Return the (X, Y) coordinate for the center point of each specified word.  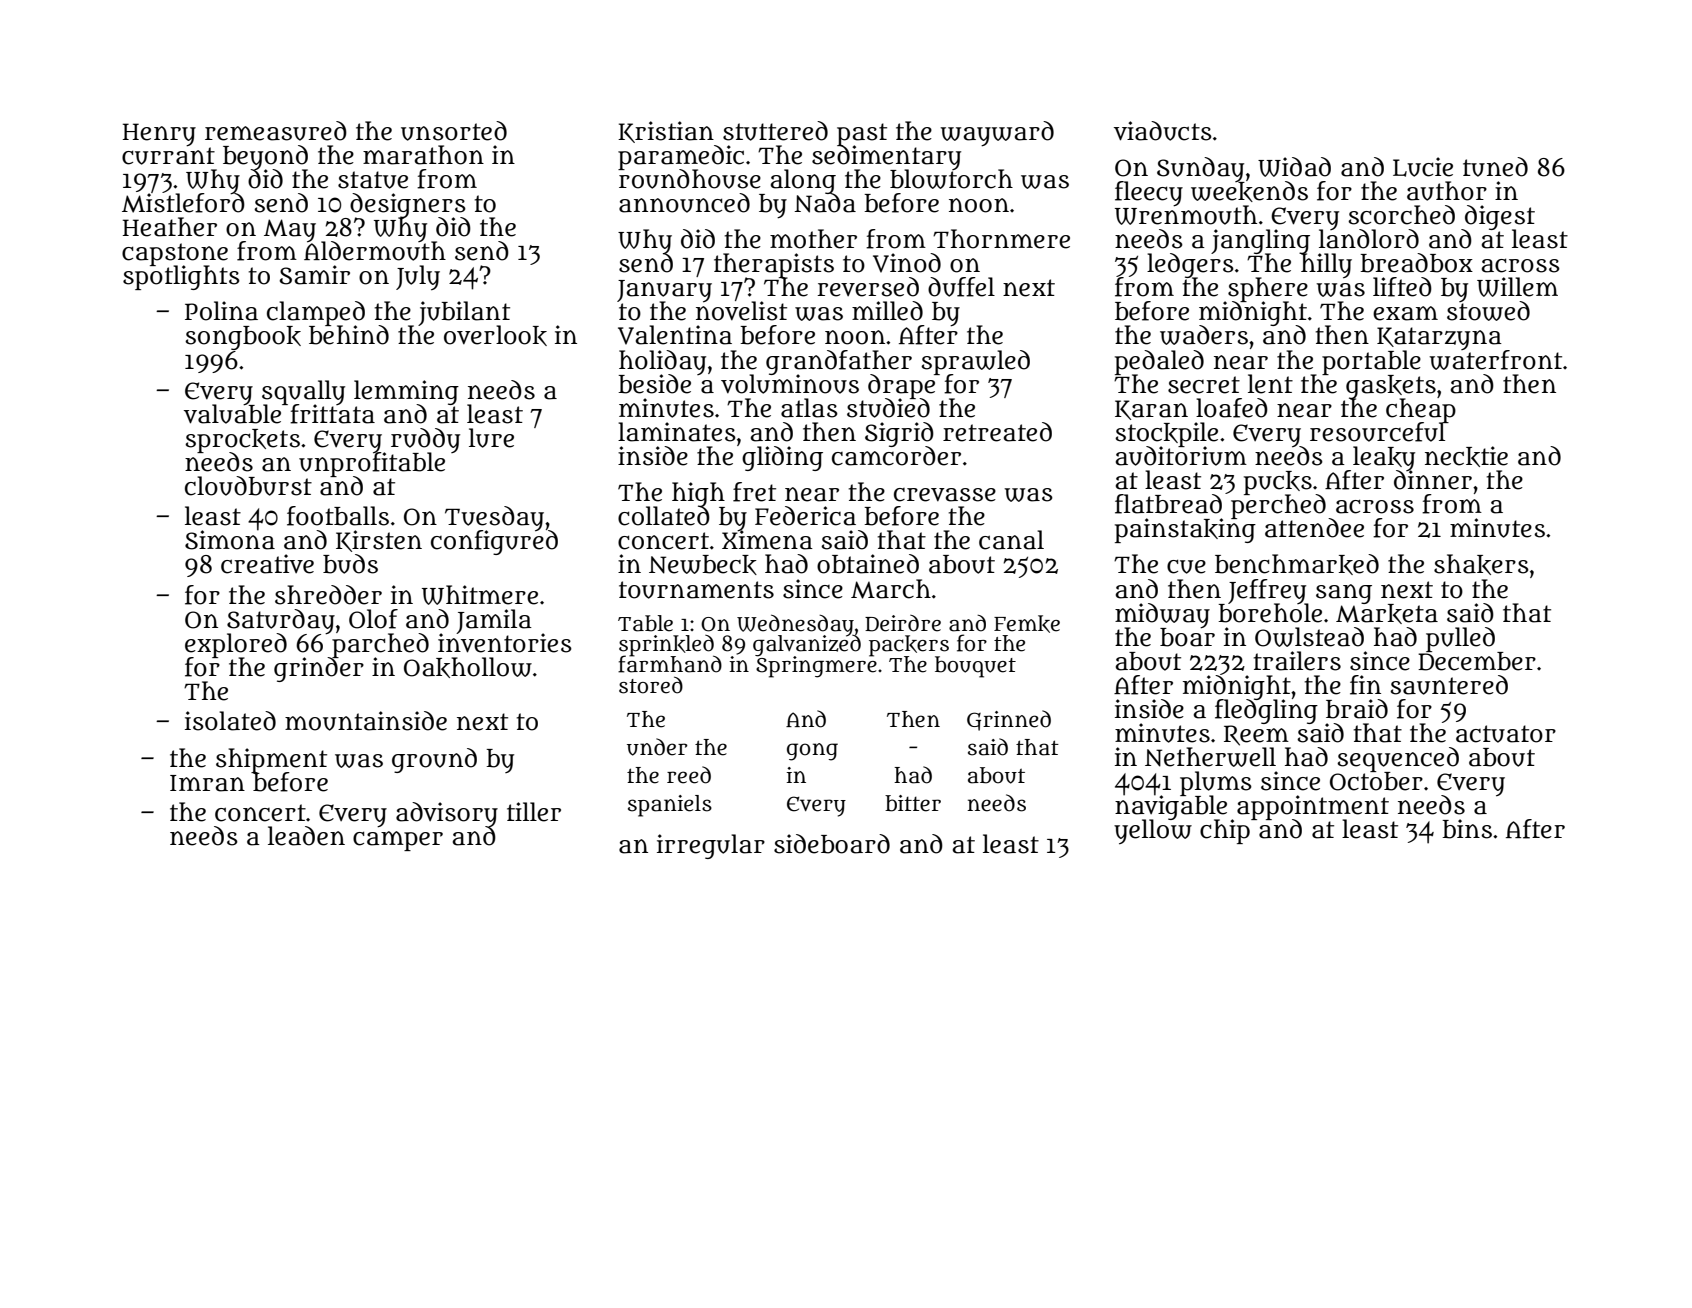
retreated (997, 432)
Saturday (281, 621)
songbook (243, 338)
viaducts (1163, 131)
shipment (271, 760)
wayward (997, 133)
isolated (230, 721)
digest (1499, 217)
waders (1204, 335)
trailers (1297, 661)
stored (651, 685)
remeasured (276, 131)
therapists (774, 265)
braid (1357, 709)
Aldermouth (375, 251)
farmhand (670, 664)
